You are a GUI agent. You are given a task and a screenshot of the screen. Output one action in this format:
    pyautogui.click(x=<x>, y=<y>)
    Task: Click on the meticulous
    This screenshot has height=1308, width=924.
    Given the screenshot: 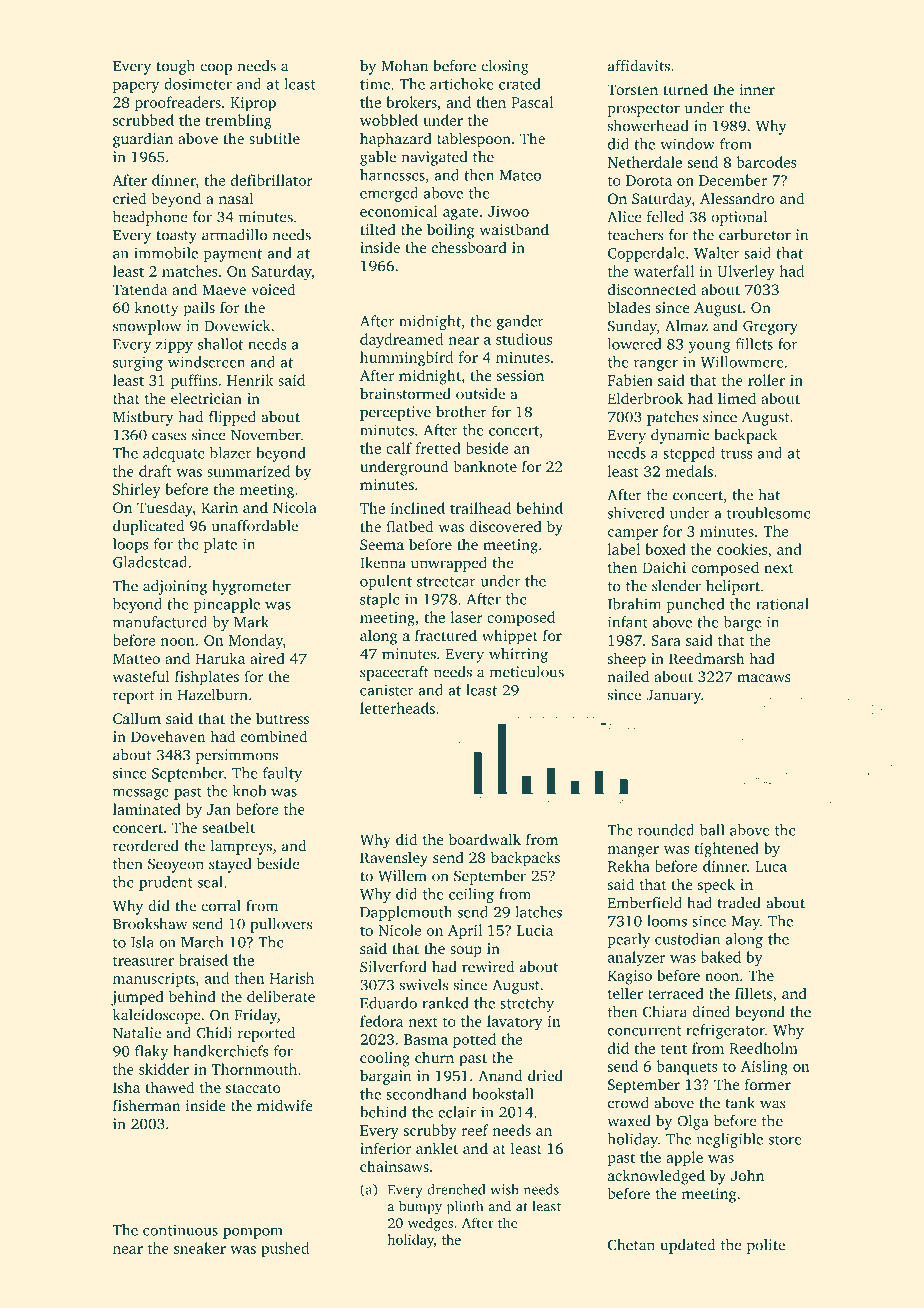 What is the action you would take?
    pyautogui.click(x=527, y=672)
